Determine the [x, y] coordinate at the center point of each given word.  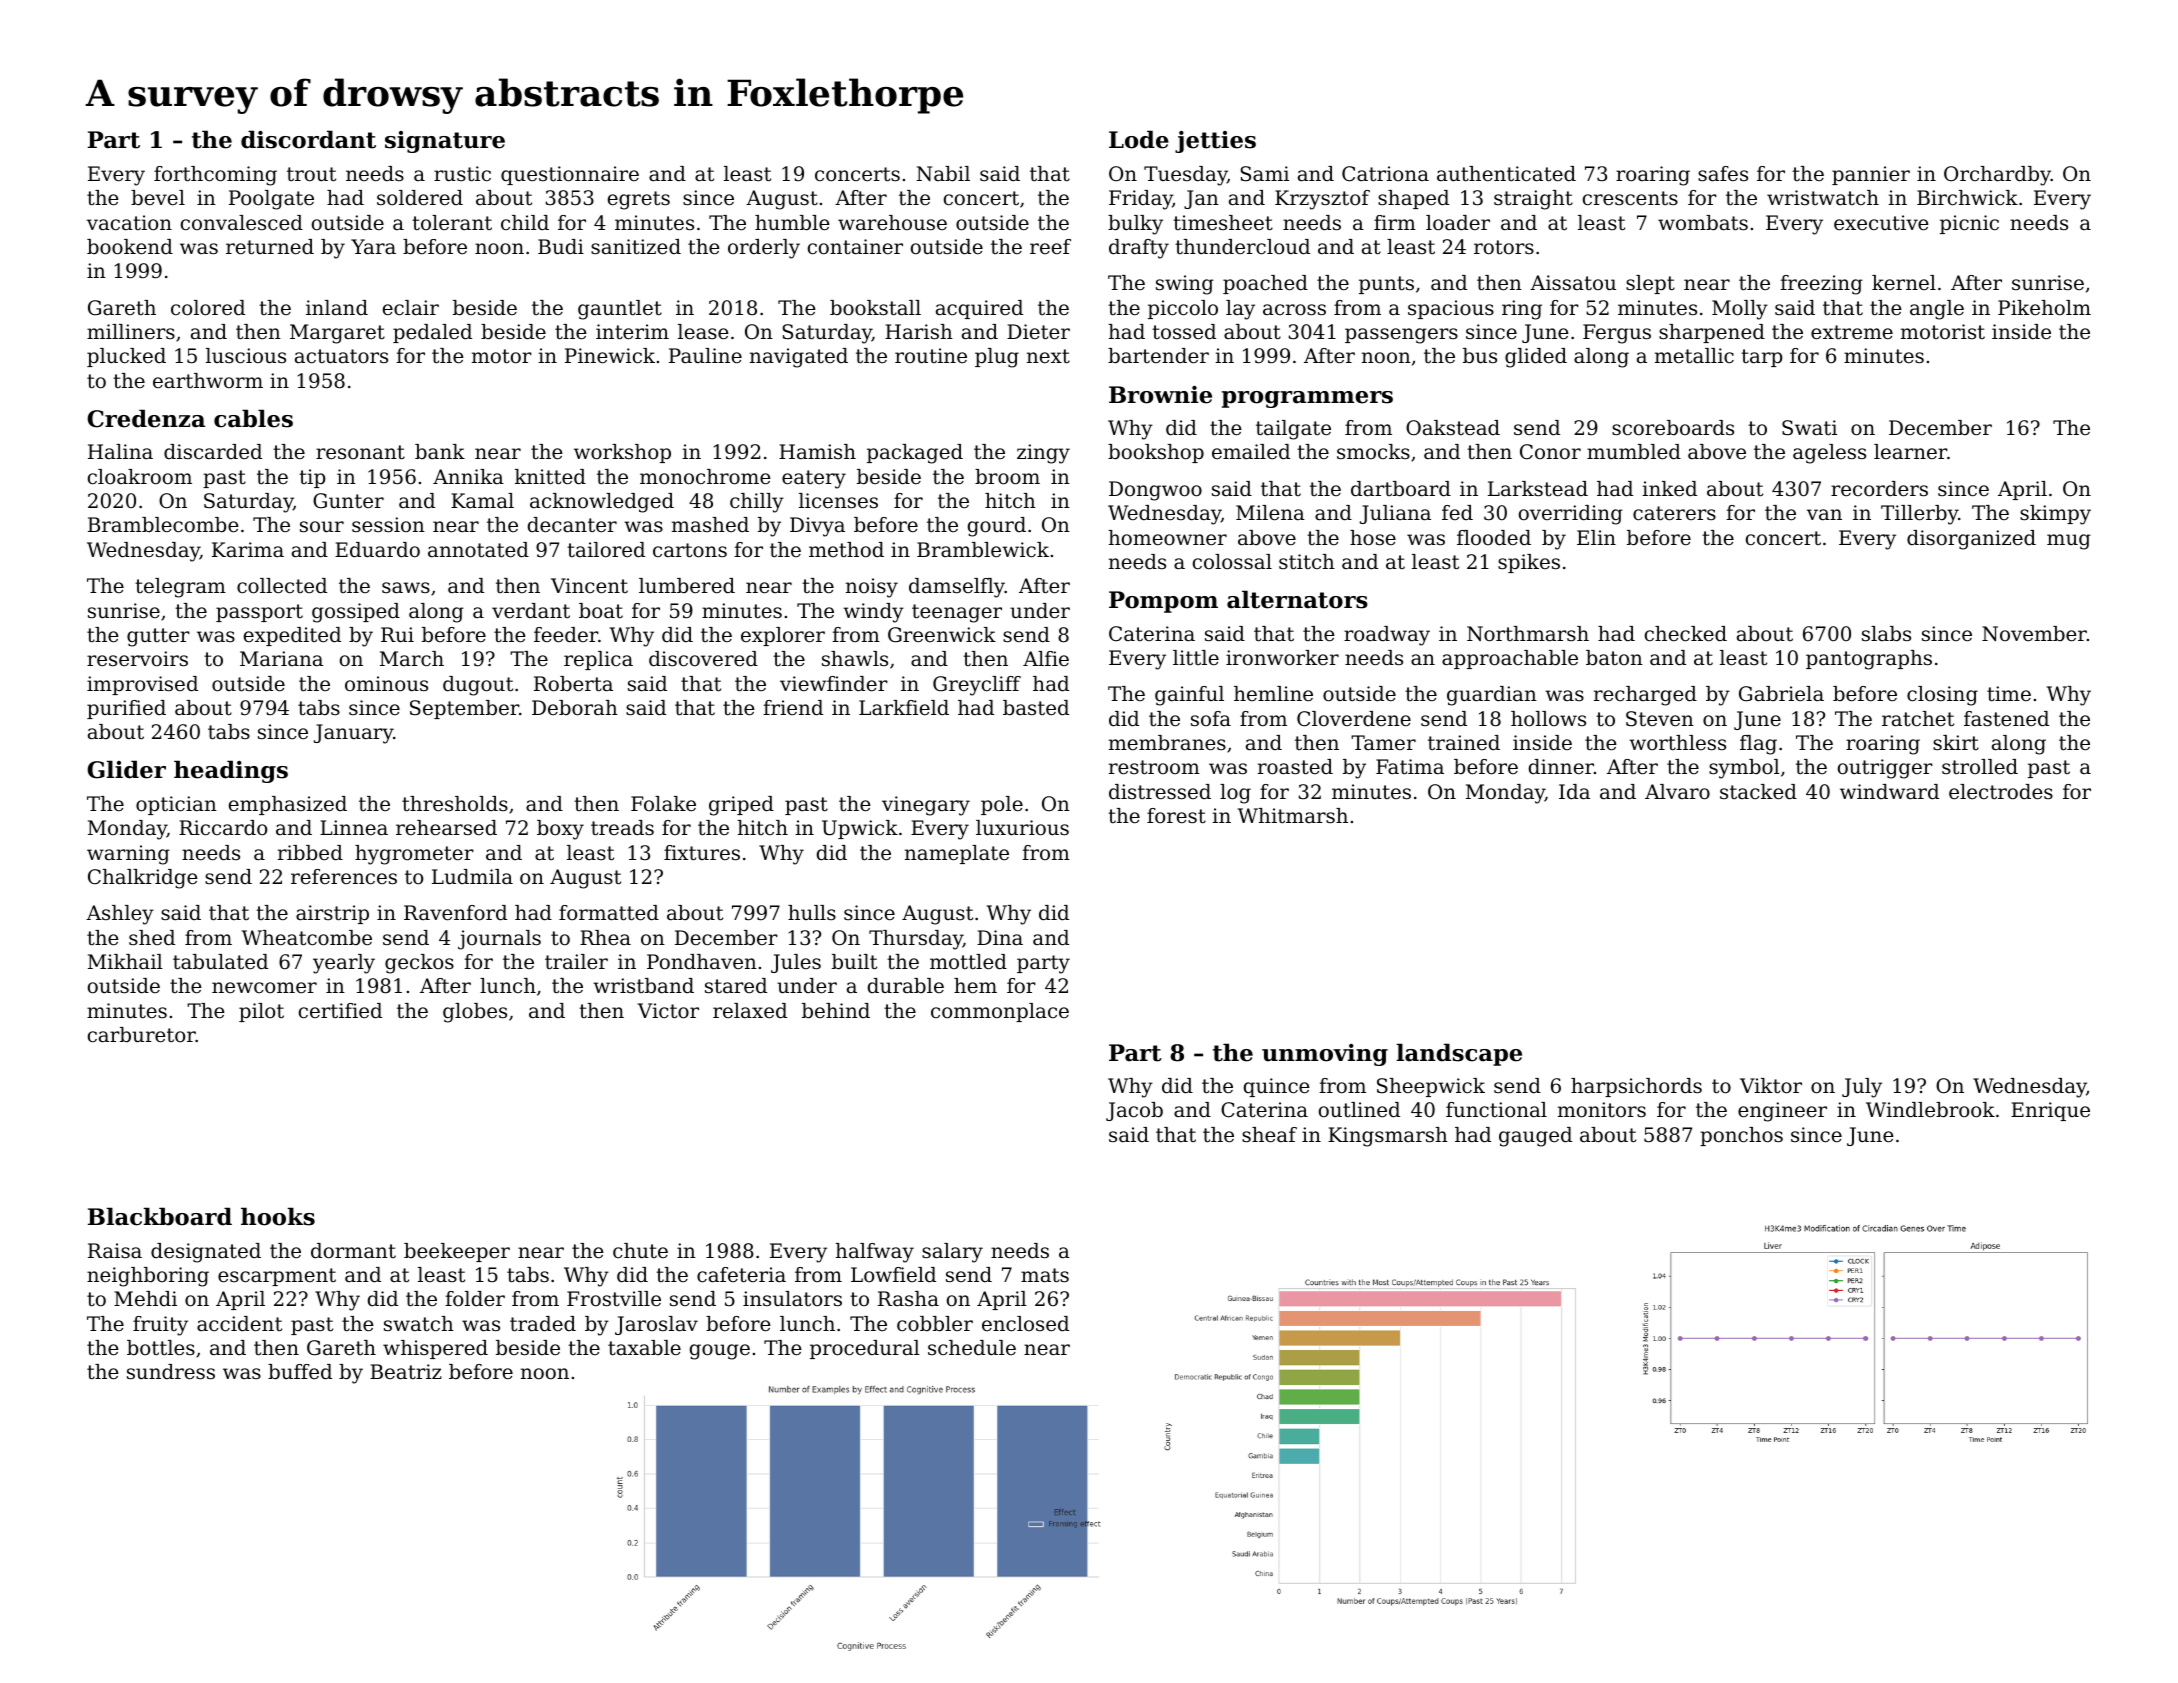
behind [836, 1011]
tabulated [220, 962]
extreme [1852, 332]
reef [1050, 247]
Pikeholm [2044, 308]
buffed [300, 1372]
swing [1185, 285]
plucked [126, 357]
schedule [972, 1348]
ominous [386, 684]
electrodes [2001, 792]
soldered [420, 198]
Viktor [1771, 1086]
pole [1002, 805]
